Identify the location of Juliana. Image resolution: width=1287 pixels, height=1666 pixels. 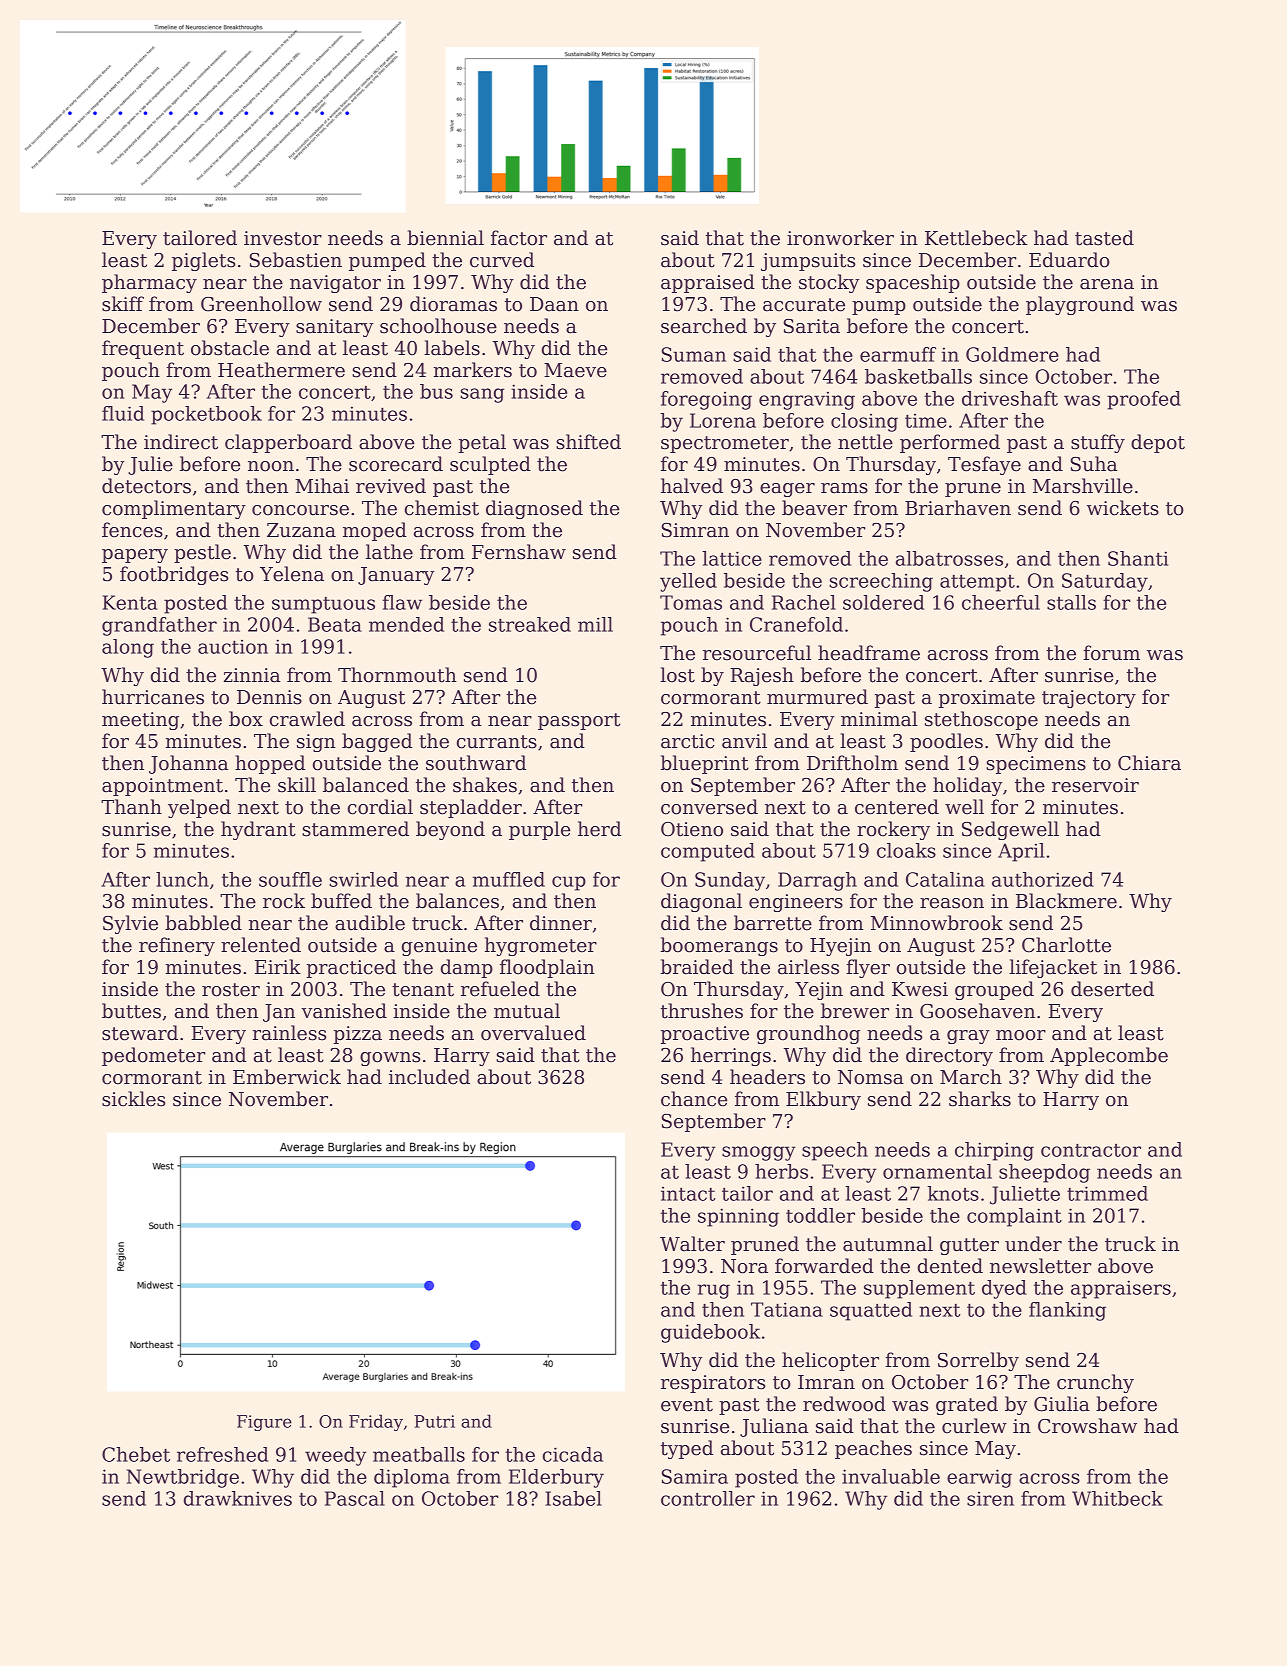
(774, 1427).
